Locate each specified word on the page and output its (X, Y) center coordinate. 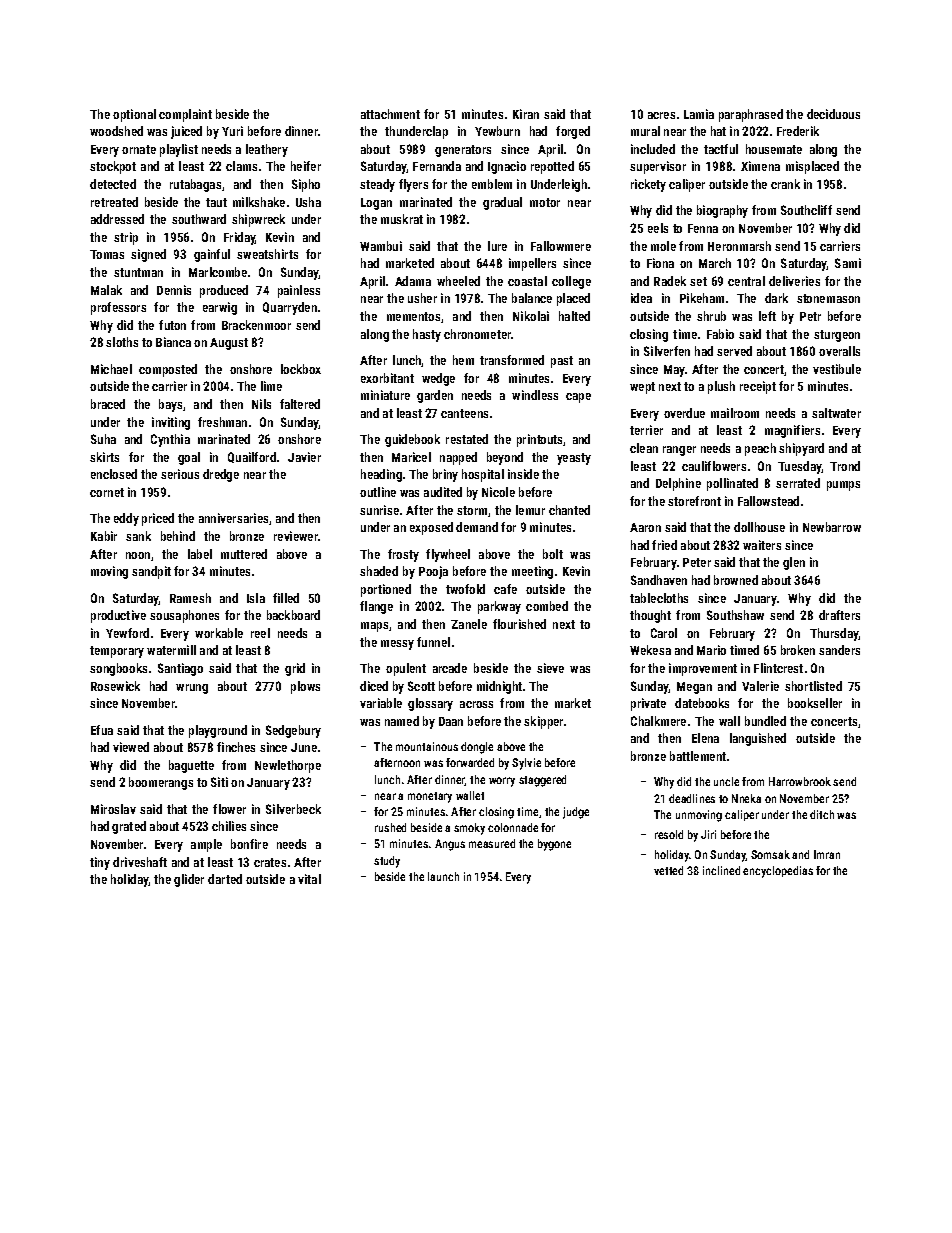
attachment (390, 114)
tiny (100, 863)
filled (286, 598)
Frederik (798, 131)
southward (199, 219)
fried (664, 545)
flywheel (448, 555)
